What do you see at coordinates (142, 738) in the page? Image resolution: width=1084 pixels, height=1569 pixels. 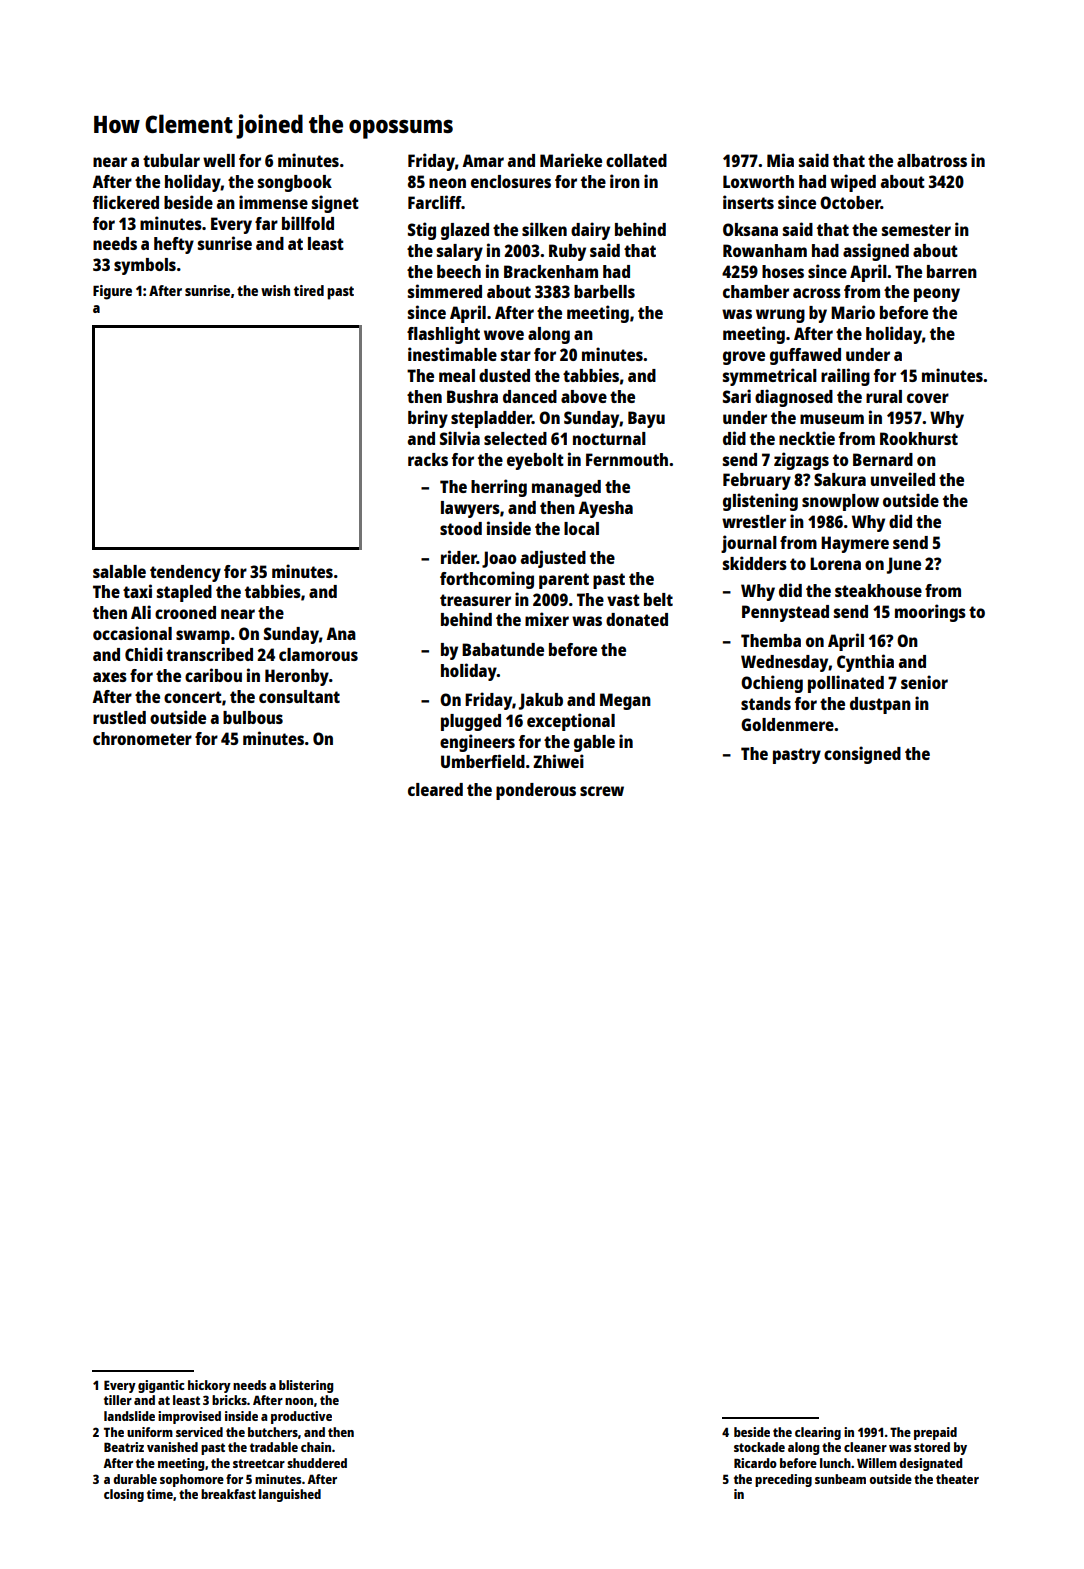 I see `chronometer` at bounding box center [142, 738].
